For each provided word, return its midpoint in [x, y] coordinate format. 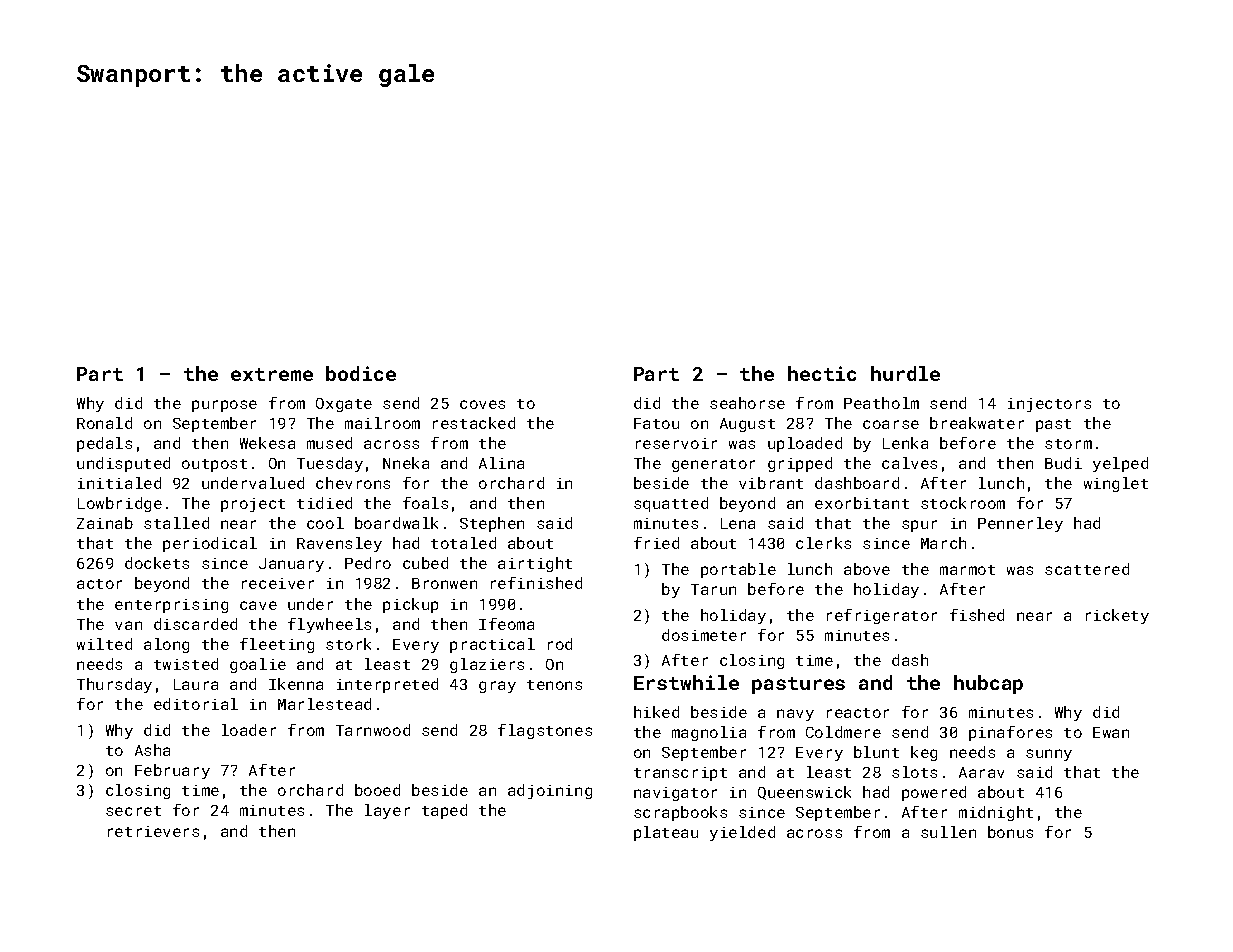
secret [133, 811]
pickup [410, 605]
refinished [536, 583]
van [128, 625]
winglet [1116, 484]
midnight [996, 813]
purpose [224, 406]
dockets [157, 563]
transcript [680, 774]
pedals [104, 444]
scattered [1087, 569]
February [172, 771]
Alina [501, 463]
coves [482, 404]
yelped [1120, 464]
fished [977, 615]
